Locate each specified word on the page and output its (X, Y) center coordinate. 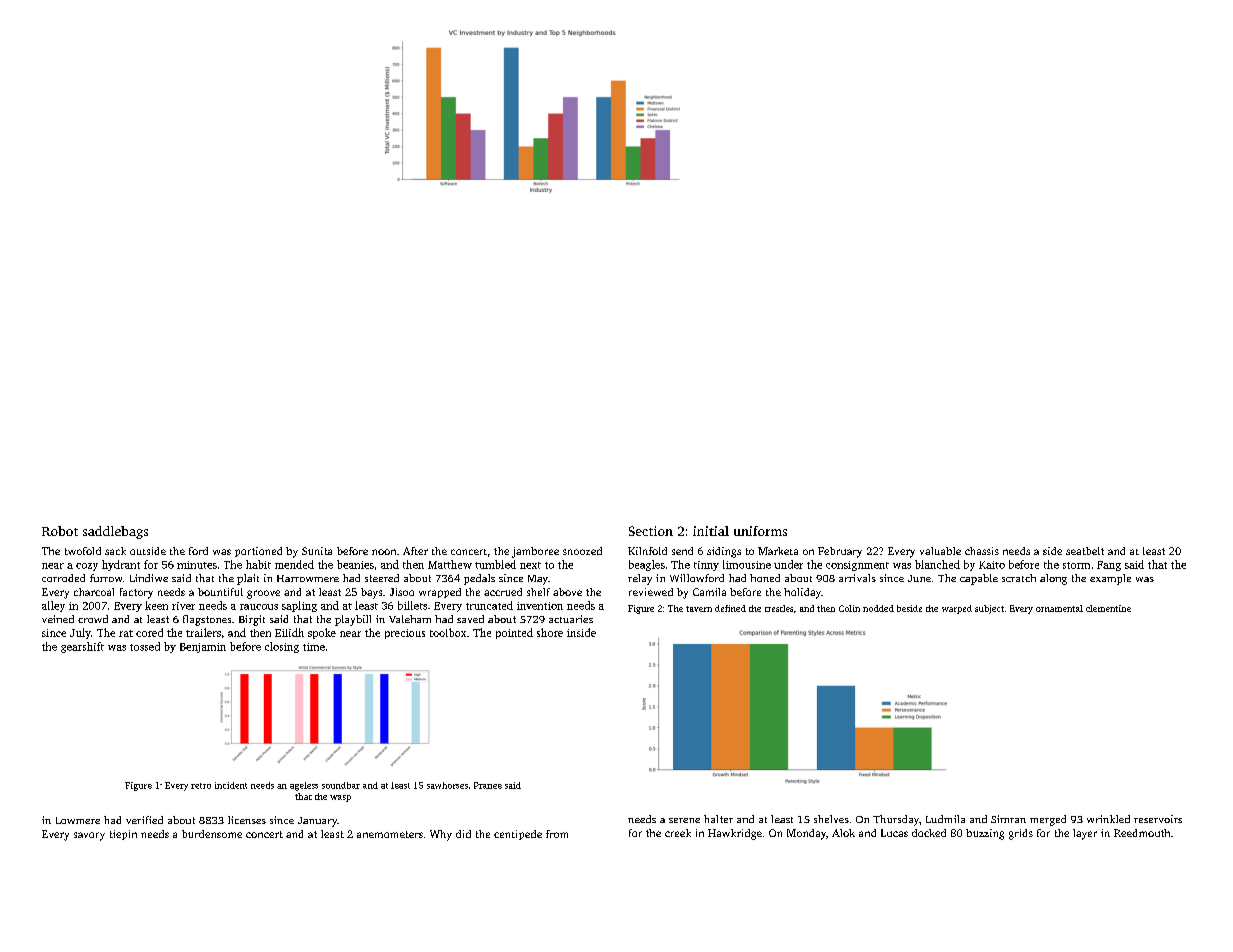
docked (929, 833)
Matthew (450, 564)
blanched (937, 564)
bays (371, 593)
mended (294, 564)
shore (550, 632)
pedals (479, 579)
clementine (1108, 608)
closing (282, 647)
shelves (831, 819)
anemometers (390, 834)
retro (201, 786)
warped (957, 609)
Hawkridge (735, 834)
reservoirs (1158, 819)
